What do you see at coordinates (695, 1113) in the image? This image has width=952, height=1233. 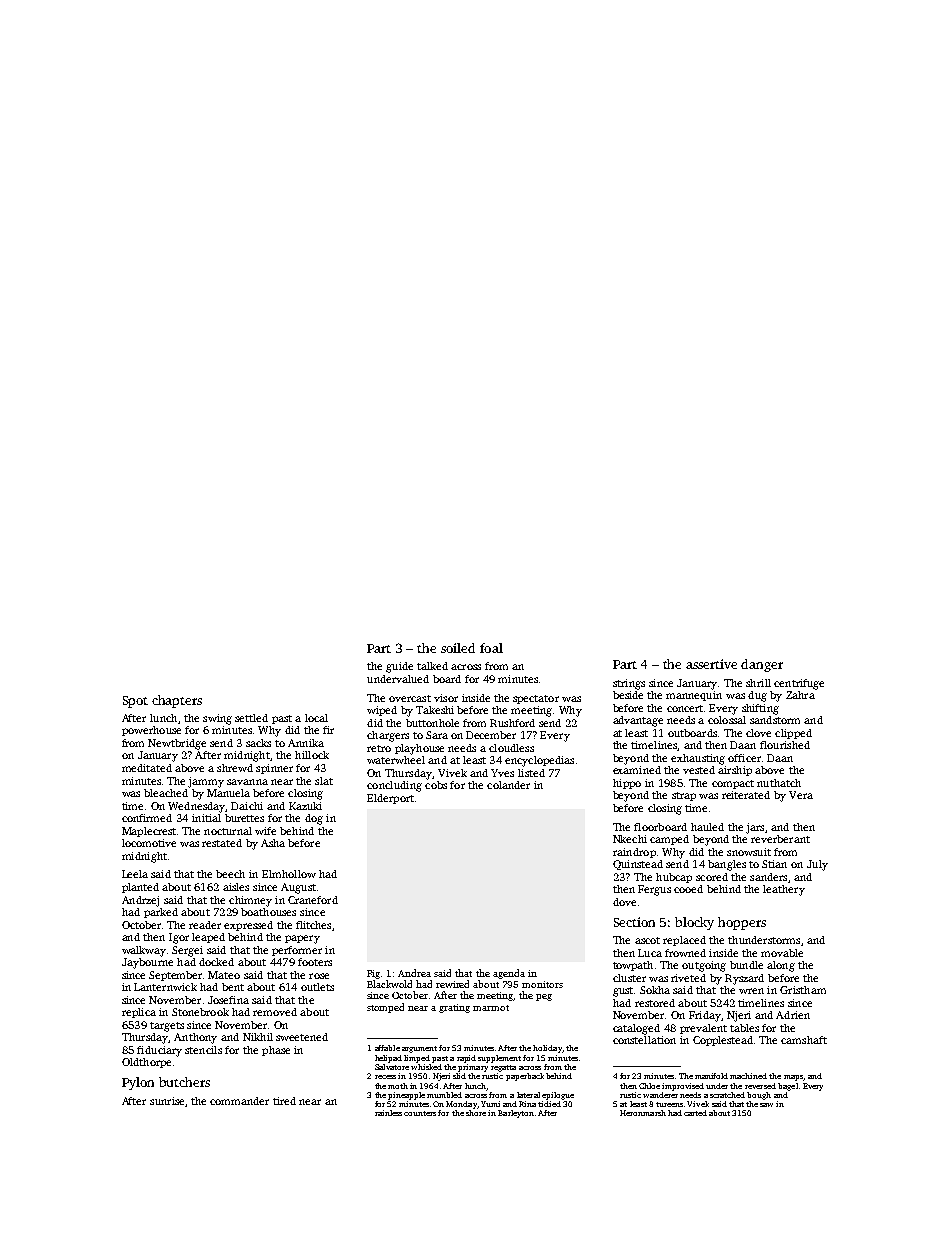 I see `carted` at bounding box center [695, 1113].
